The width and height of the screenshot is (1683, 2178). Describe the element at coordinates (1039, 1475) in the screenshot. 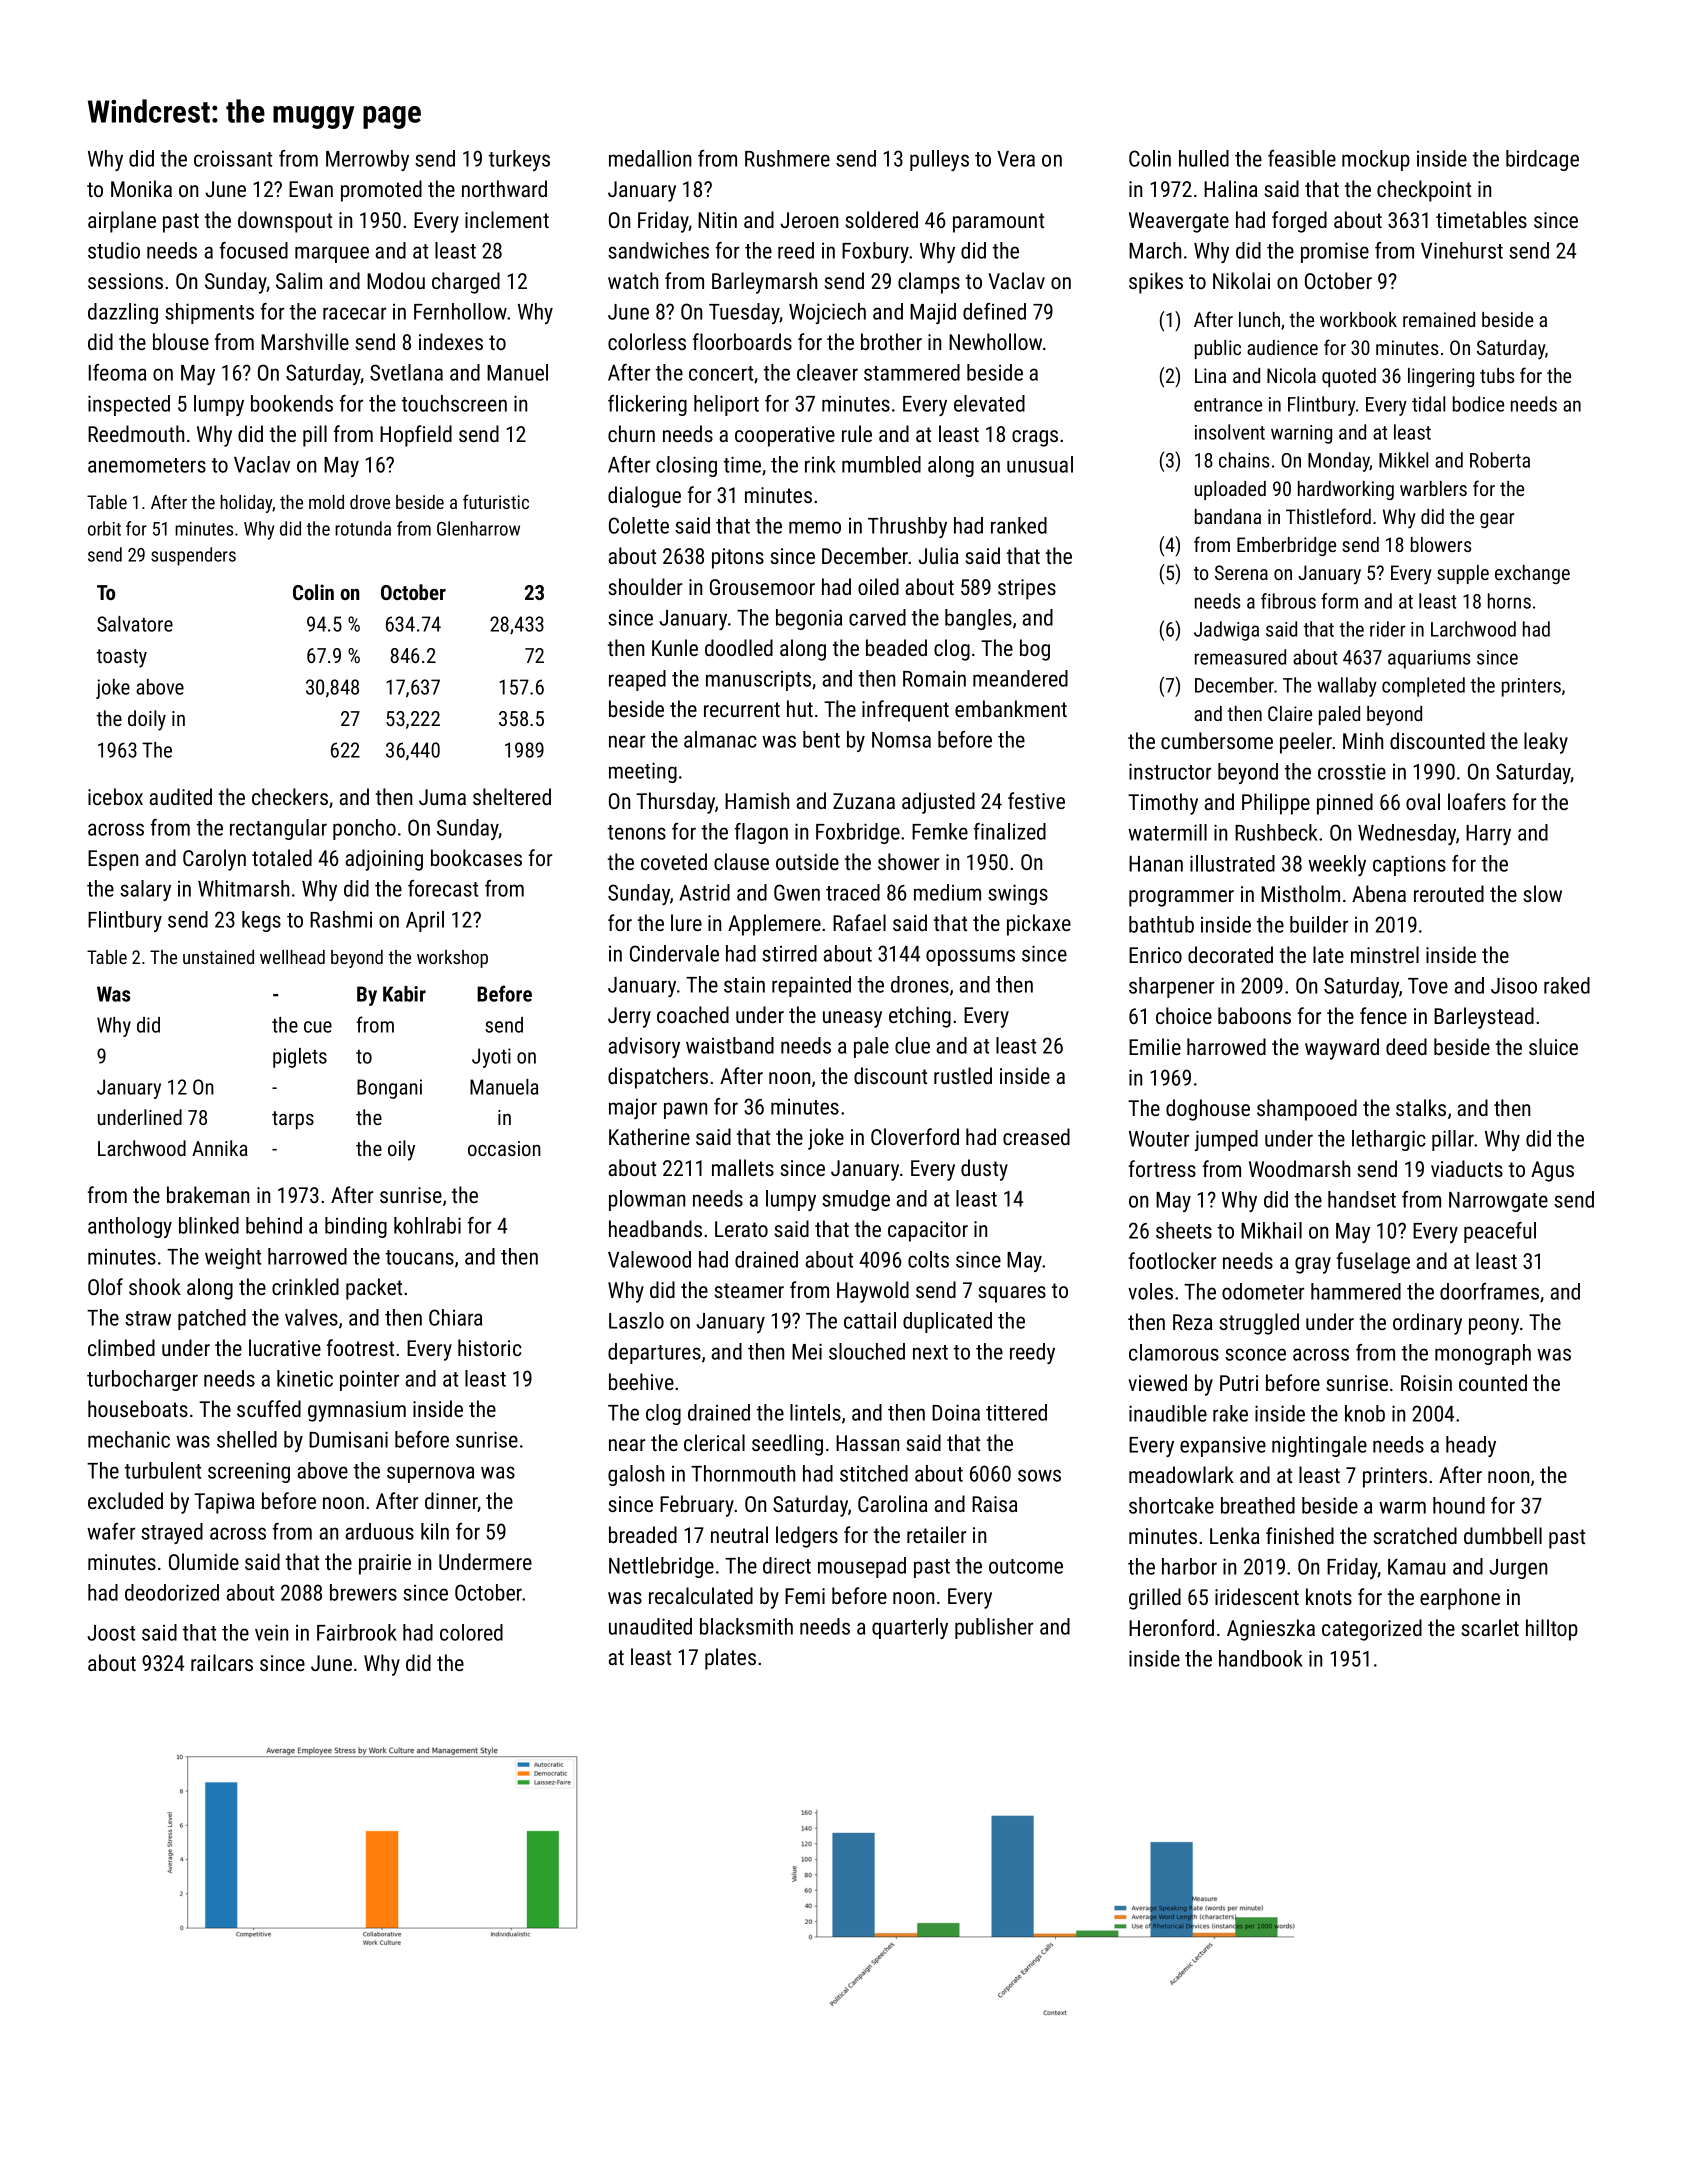

I see `sows` at that location.
